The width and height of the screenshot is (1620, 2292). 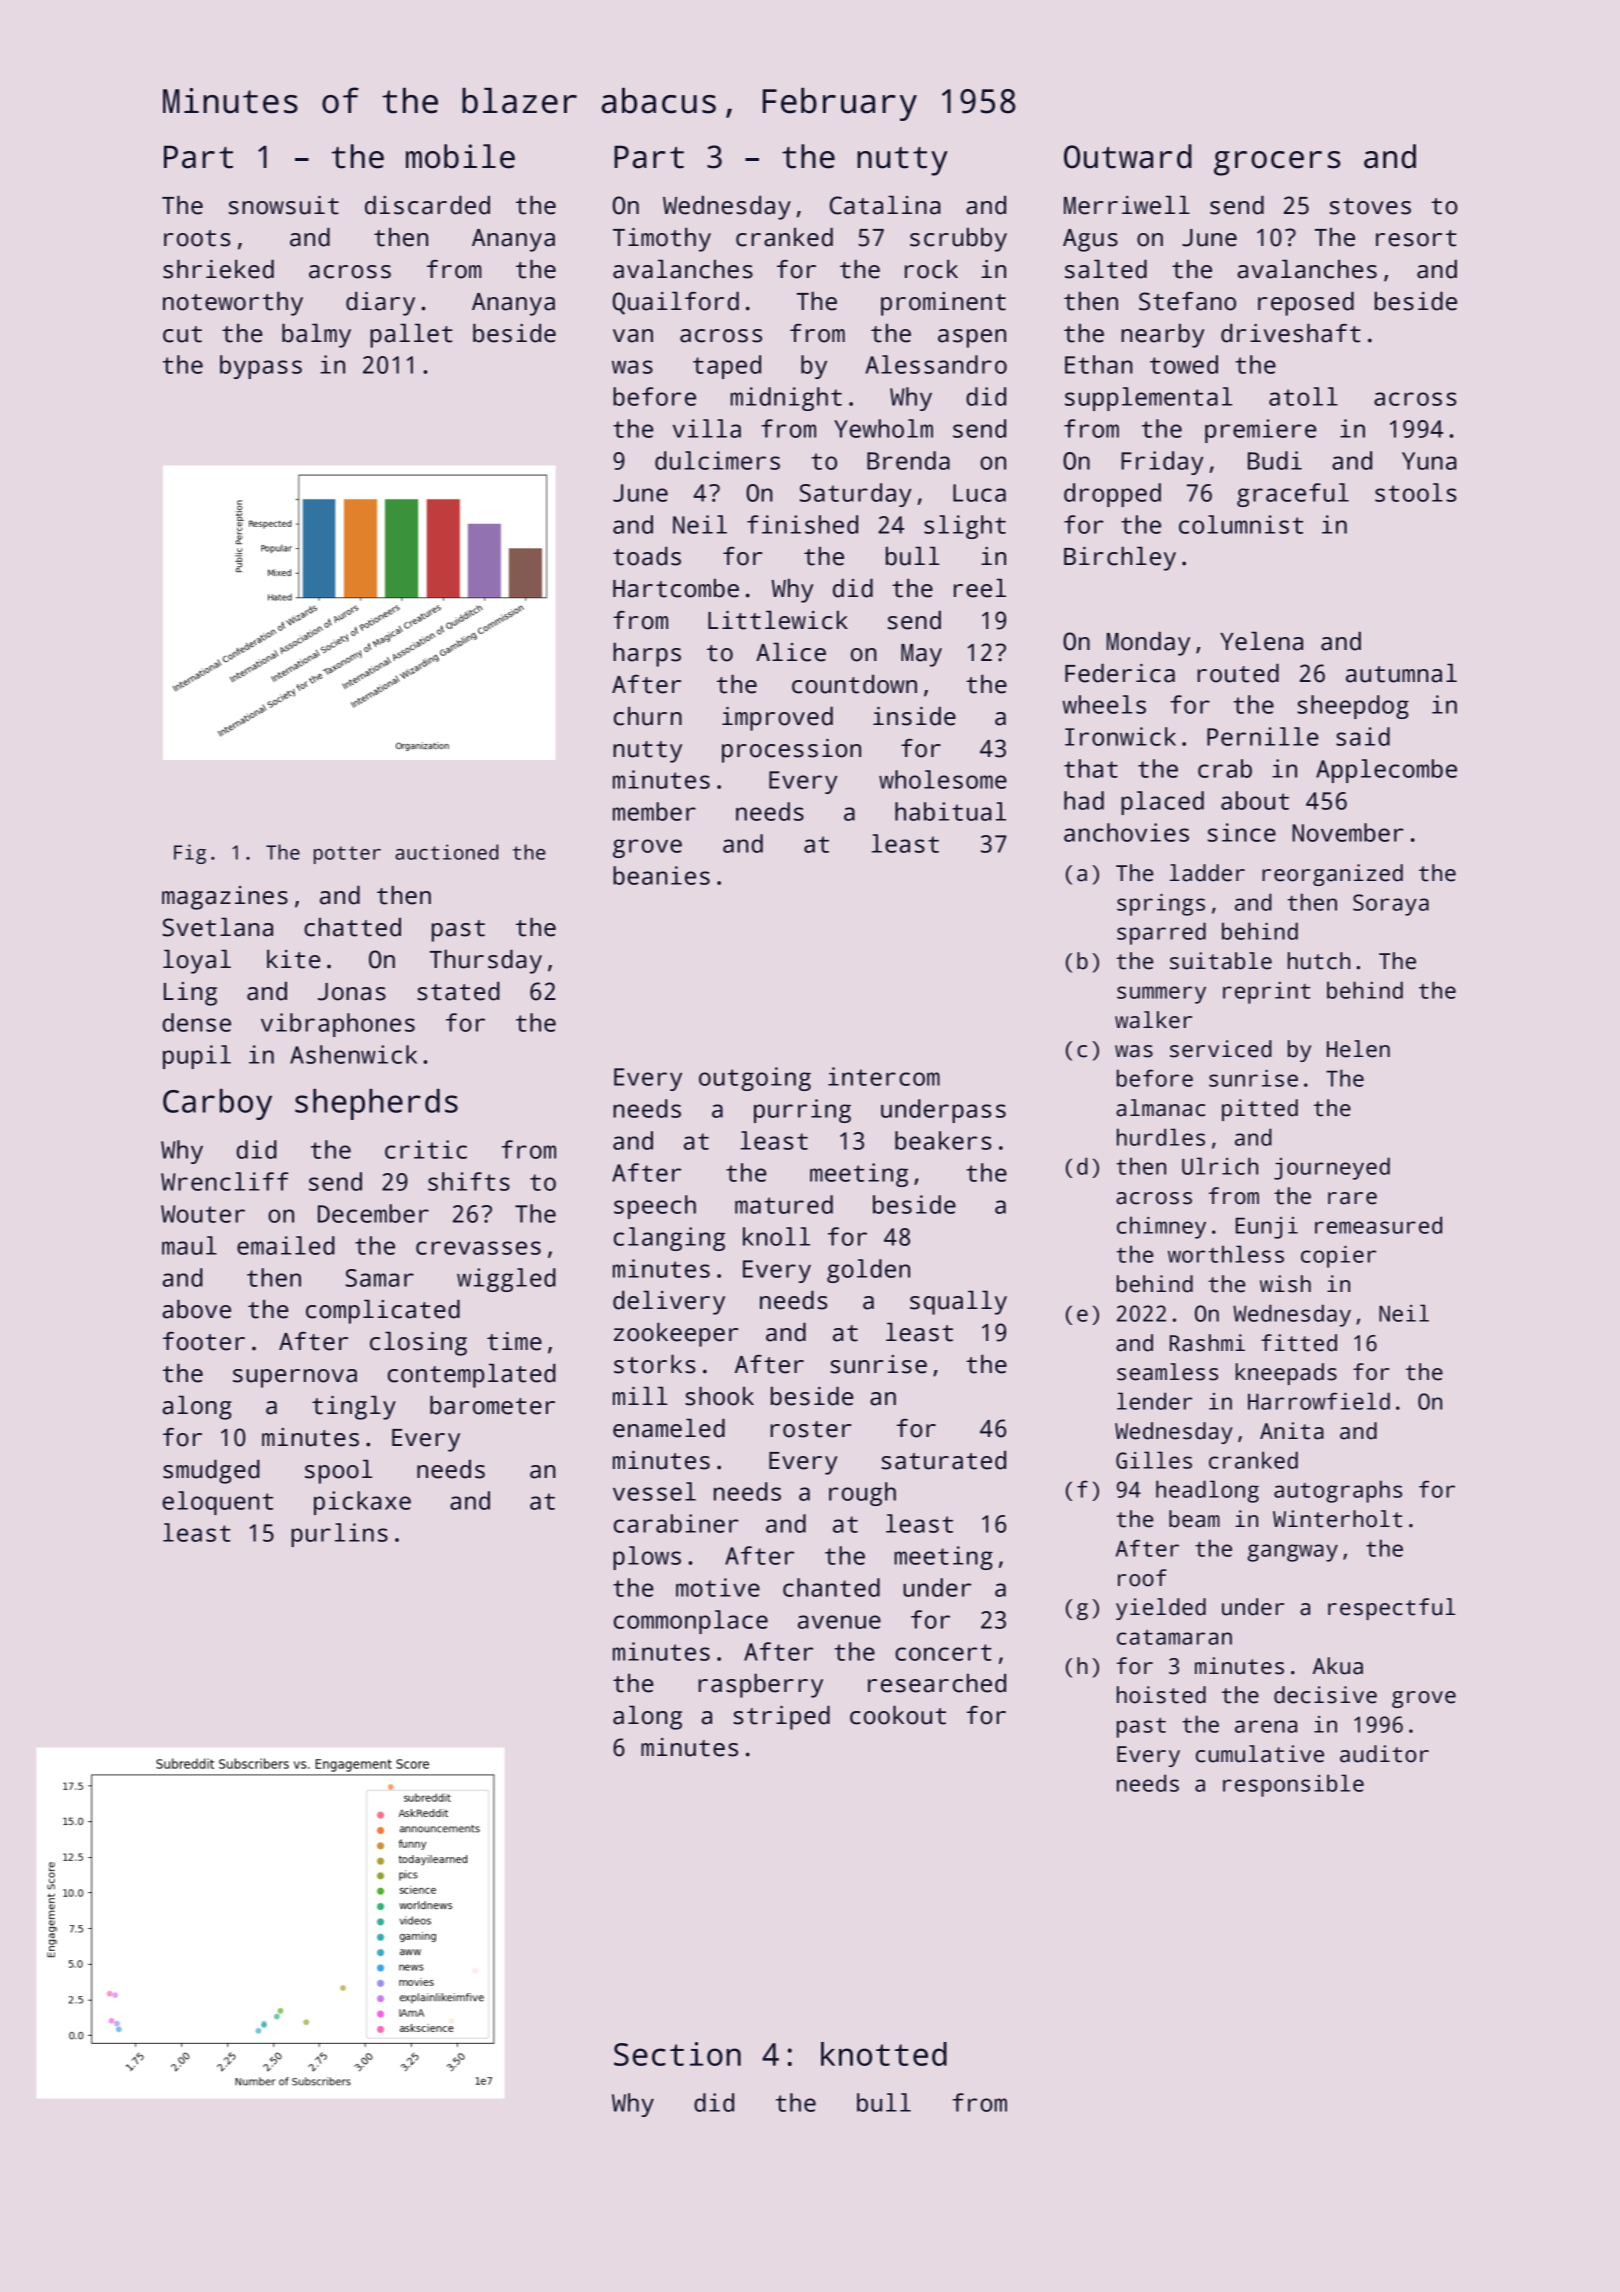 What do you see at coordinates (218, 927) in the screenshot?
I see `Svetlana` at bounding box center [218, 927].
